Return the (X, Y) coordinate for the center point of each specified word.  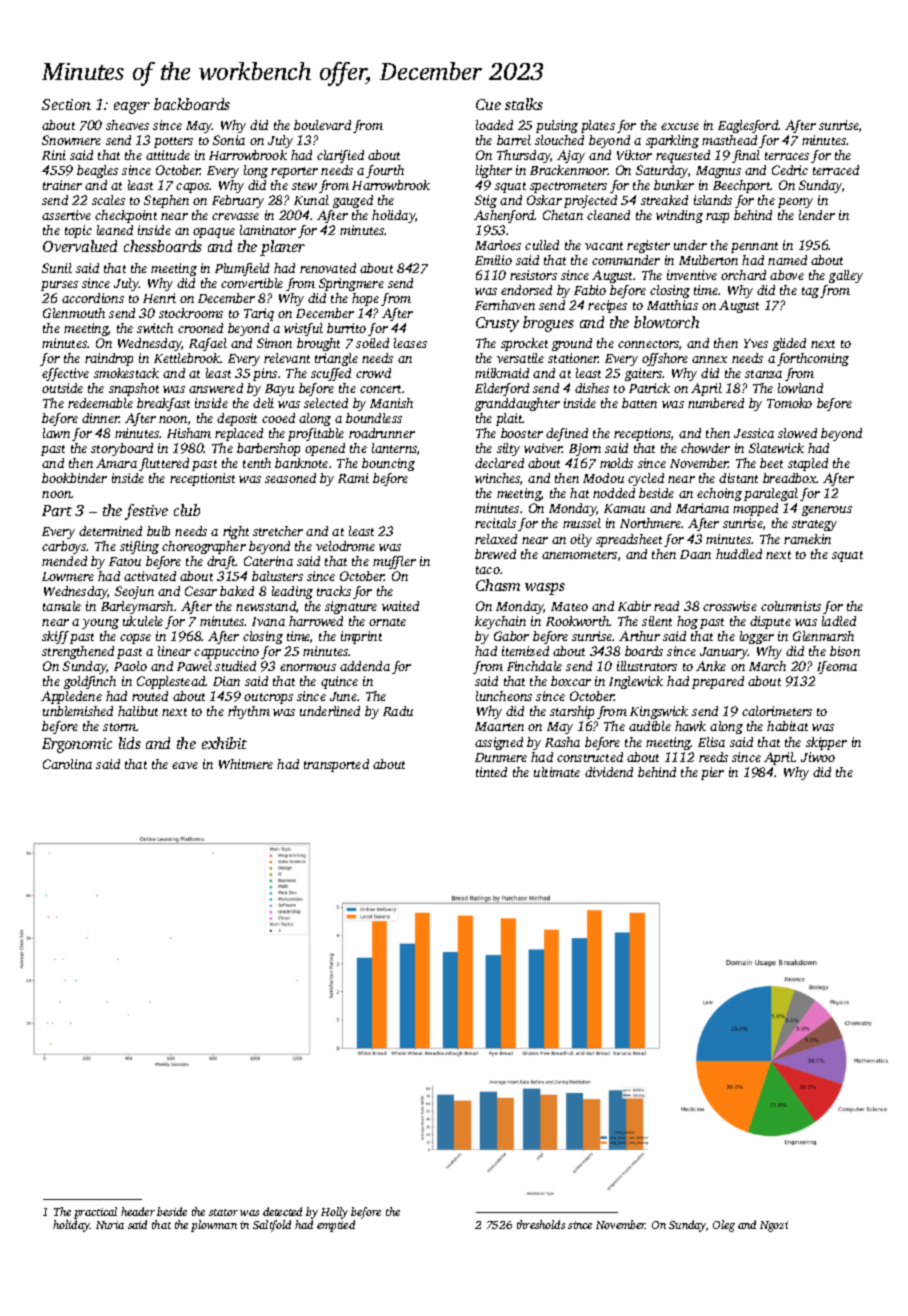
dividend (609, 772)
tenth (257, 463)
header (138, 1211)
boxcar (571, 681)
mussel (582, 523)
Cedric (790, 170)
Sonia (229, 140)
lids (130, 743)
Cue (488, 104)
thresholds (541, 1224)
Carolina (67, 764)
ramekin (807, 539)
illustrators (647, 666)
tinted (491, 772)
